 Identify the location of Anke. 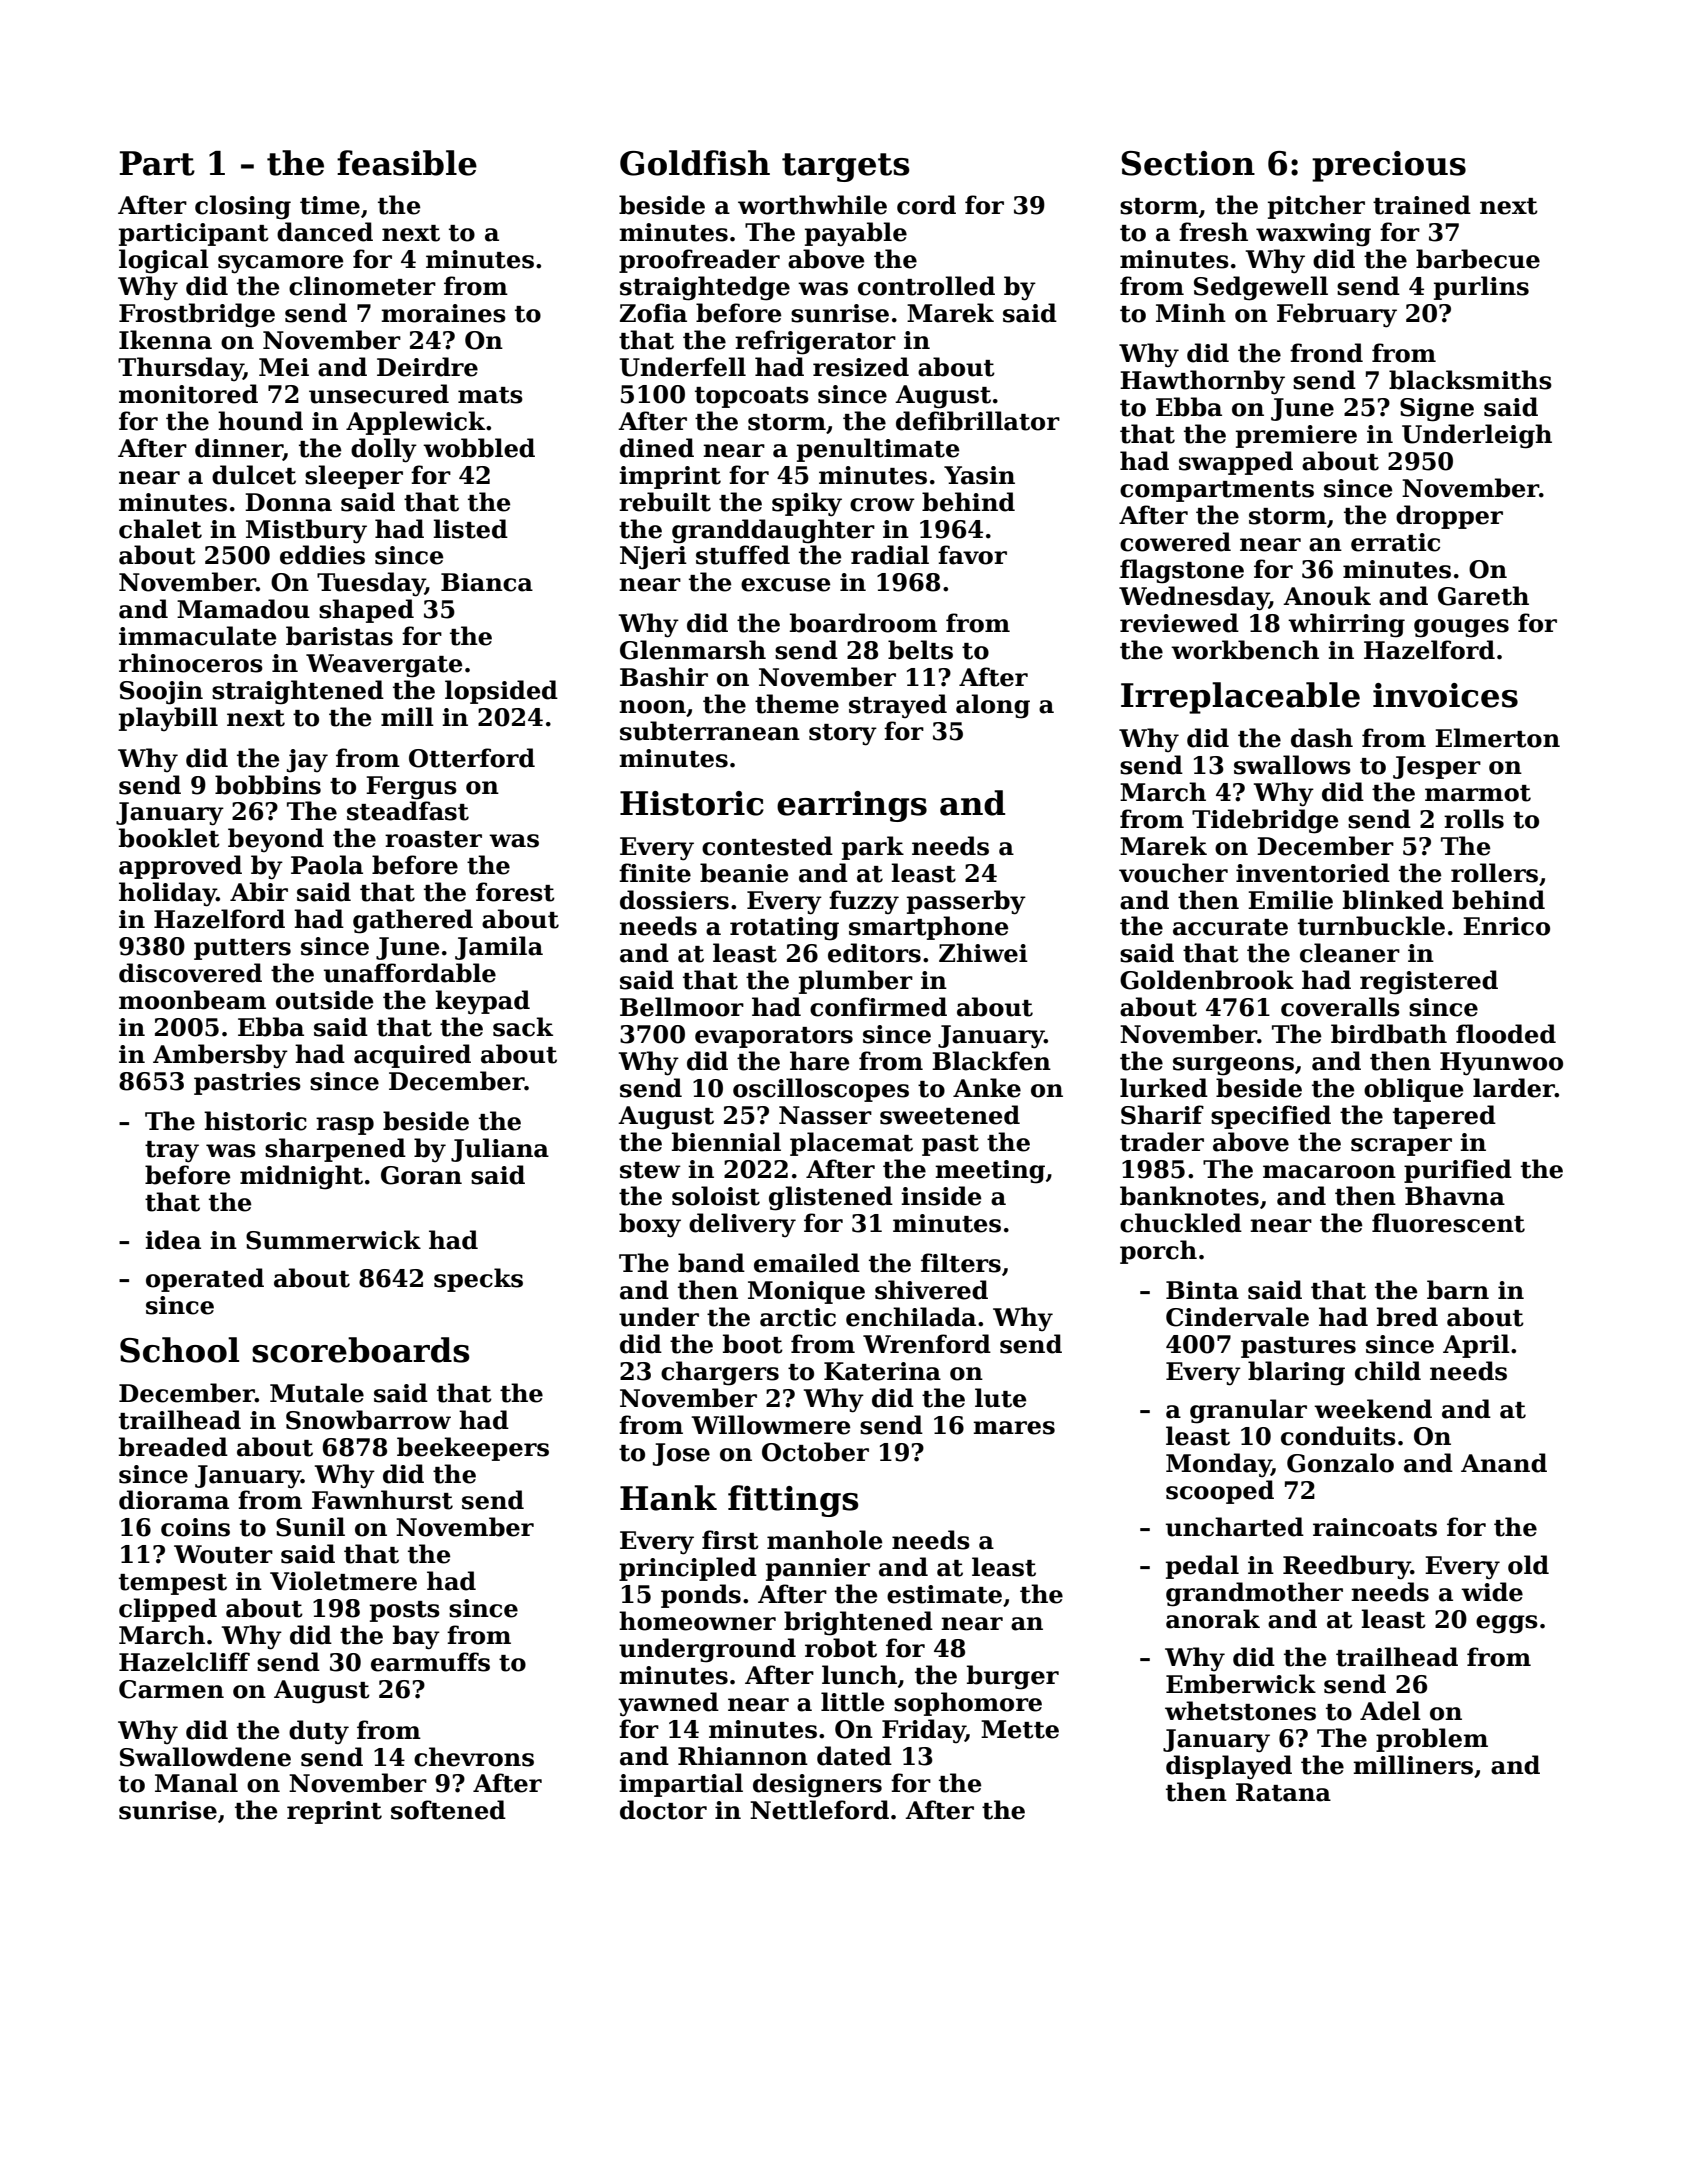
(987, 1088).
